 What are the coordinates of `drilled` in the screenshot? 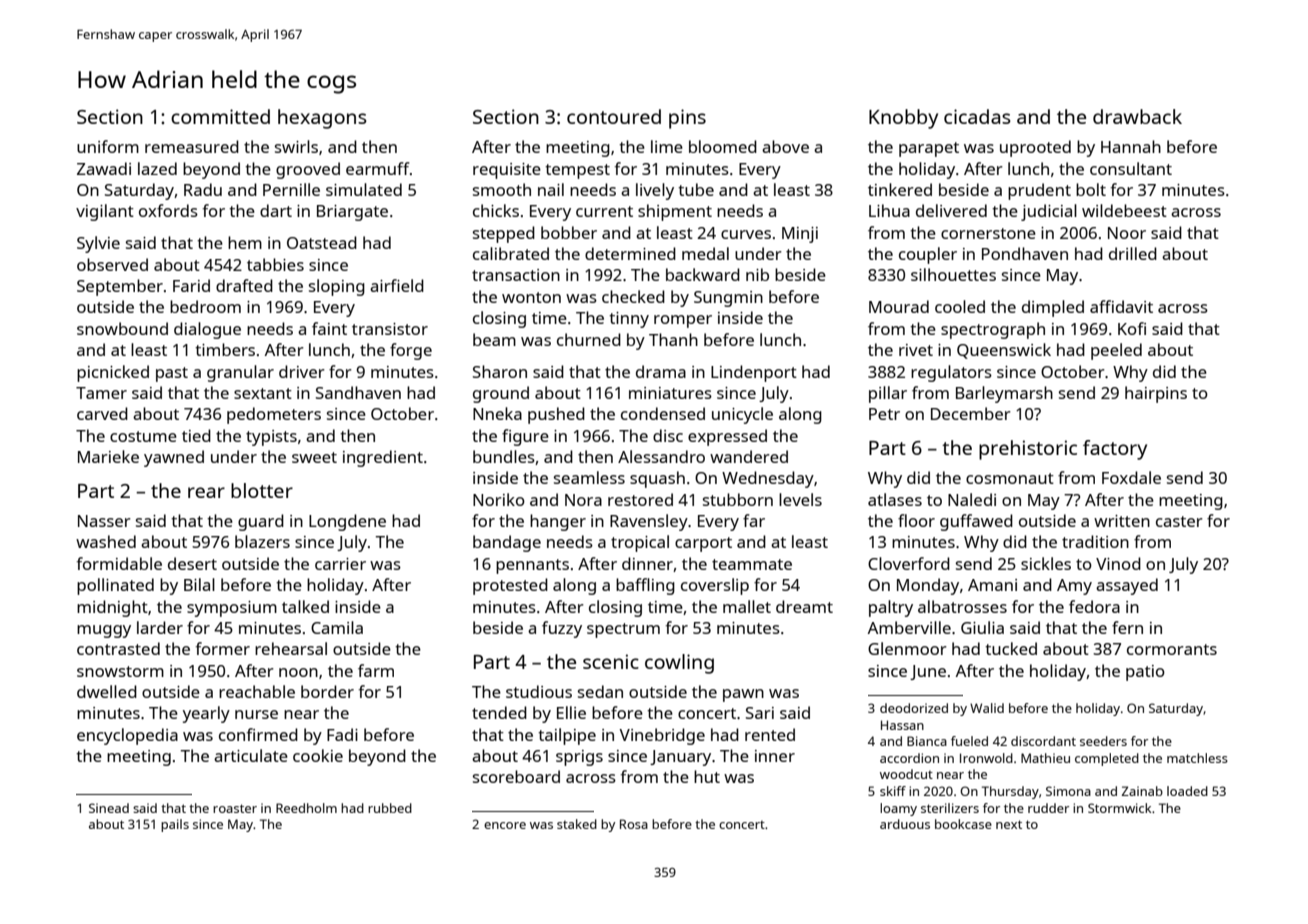 It's located at (1133, 253).
